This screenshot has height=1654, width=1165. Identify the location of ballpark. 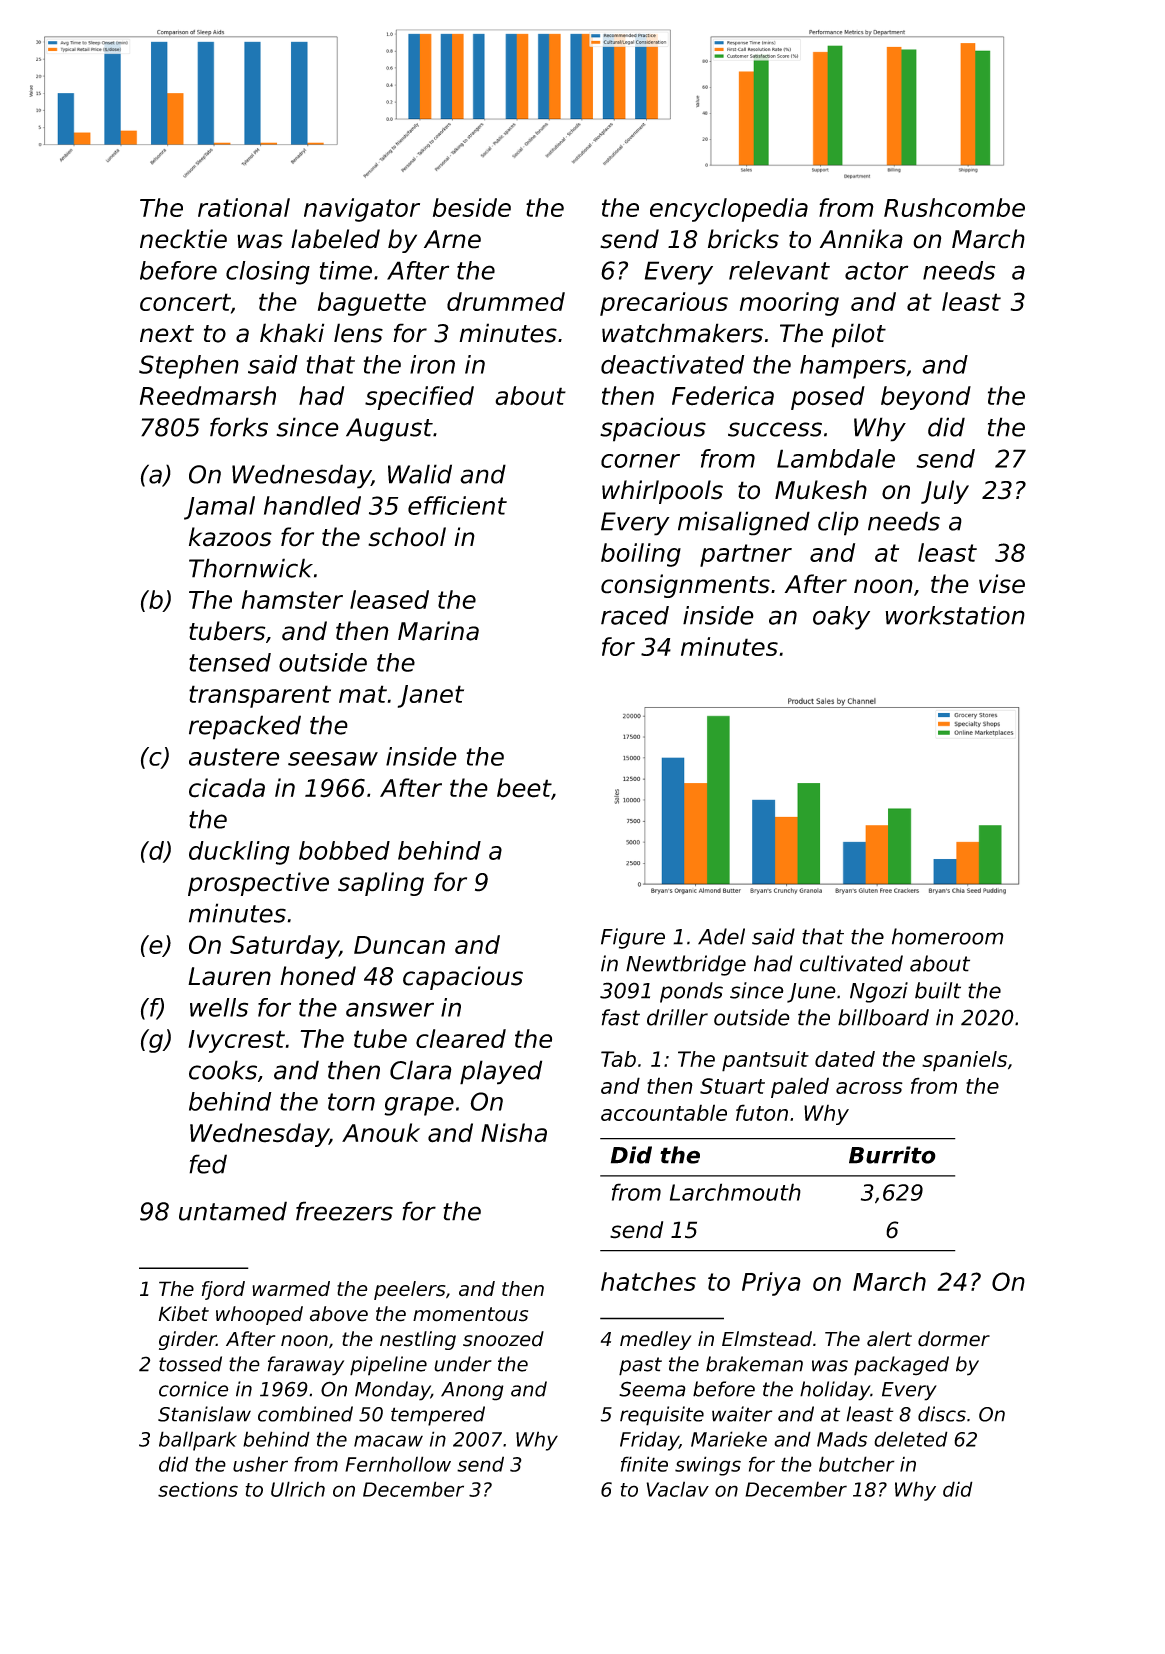
(198, 1441).
